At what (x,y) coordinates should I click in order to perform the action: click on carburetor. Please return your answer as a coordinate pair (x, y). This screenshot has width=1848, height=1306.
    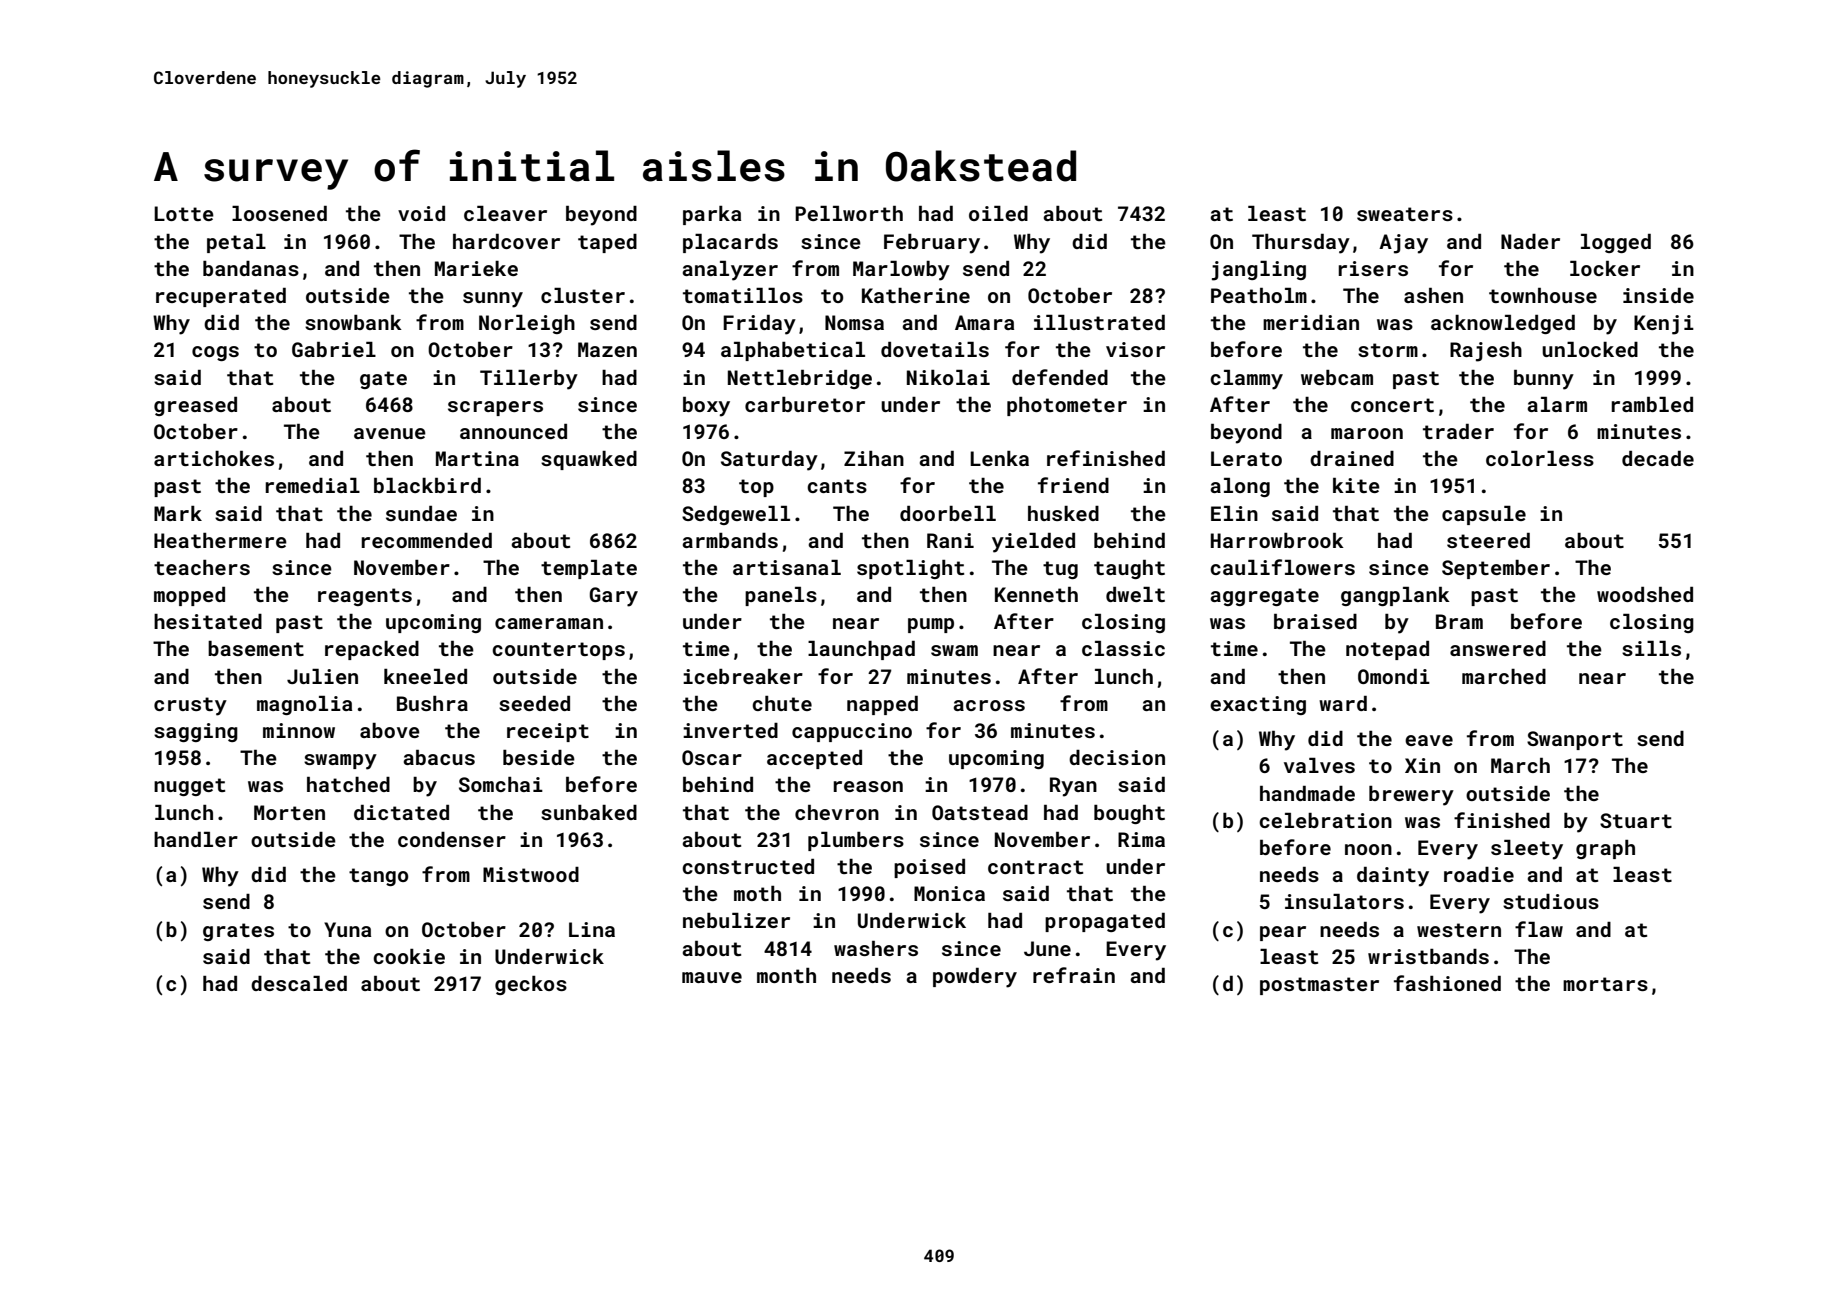
    Looking at the image, I should click on (805, 404).
